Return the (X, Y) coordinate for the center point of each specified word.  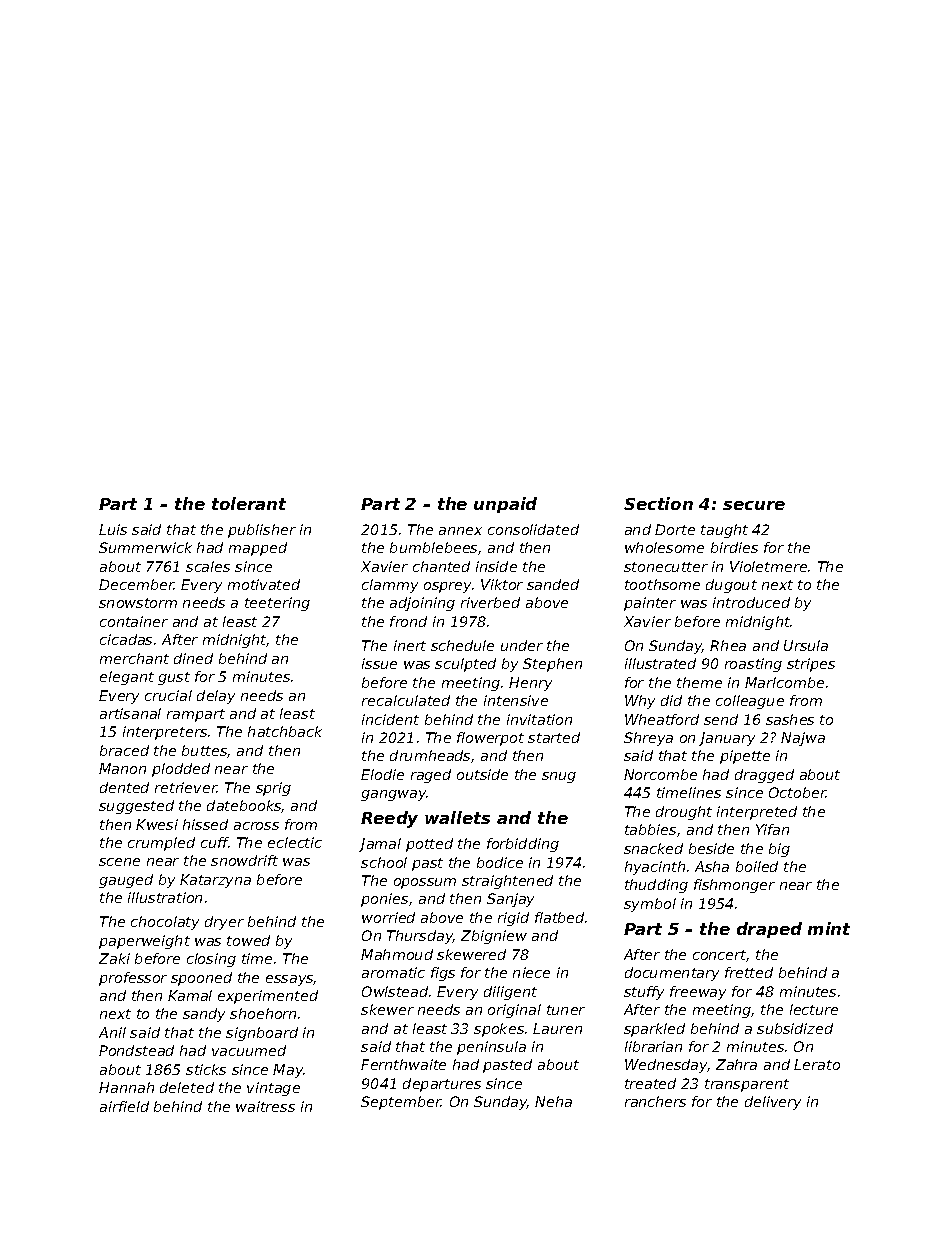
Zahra (736, 1064)
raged (431, 776)
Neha (553, 1101)
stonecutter (666, 567)
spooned (201, 979)
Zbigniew (494, 937)
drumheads (430, 755)
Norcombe (660, 774)
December (136, 584)
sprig (273, 789)
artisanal (130, 713)
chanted (441, 566)
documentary (672, 974)
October (797, 792)
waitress (265, 1106)
